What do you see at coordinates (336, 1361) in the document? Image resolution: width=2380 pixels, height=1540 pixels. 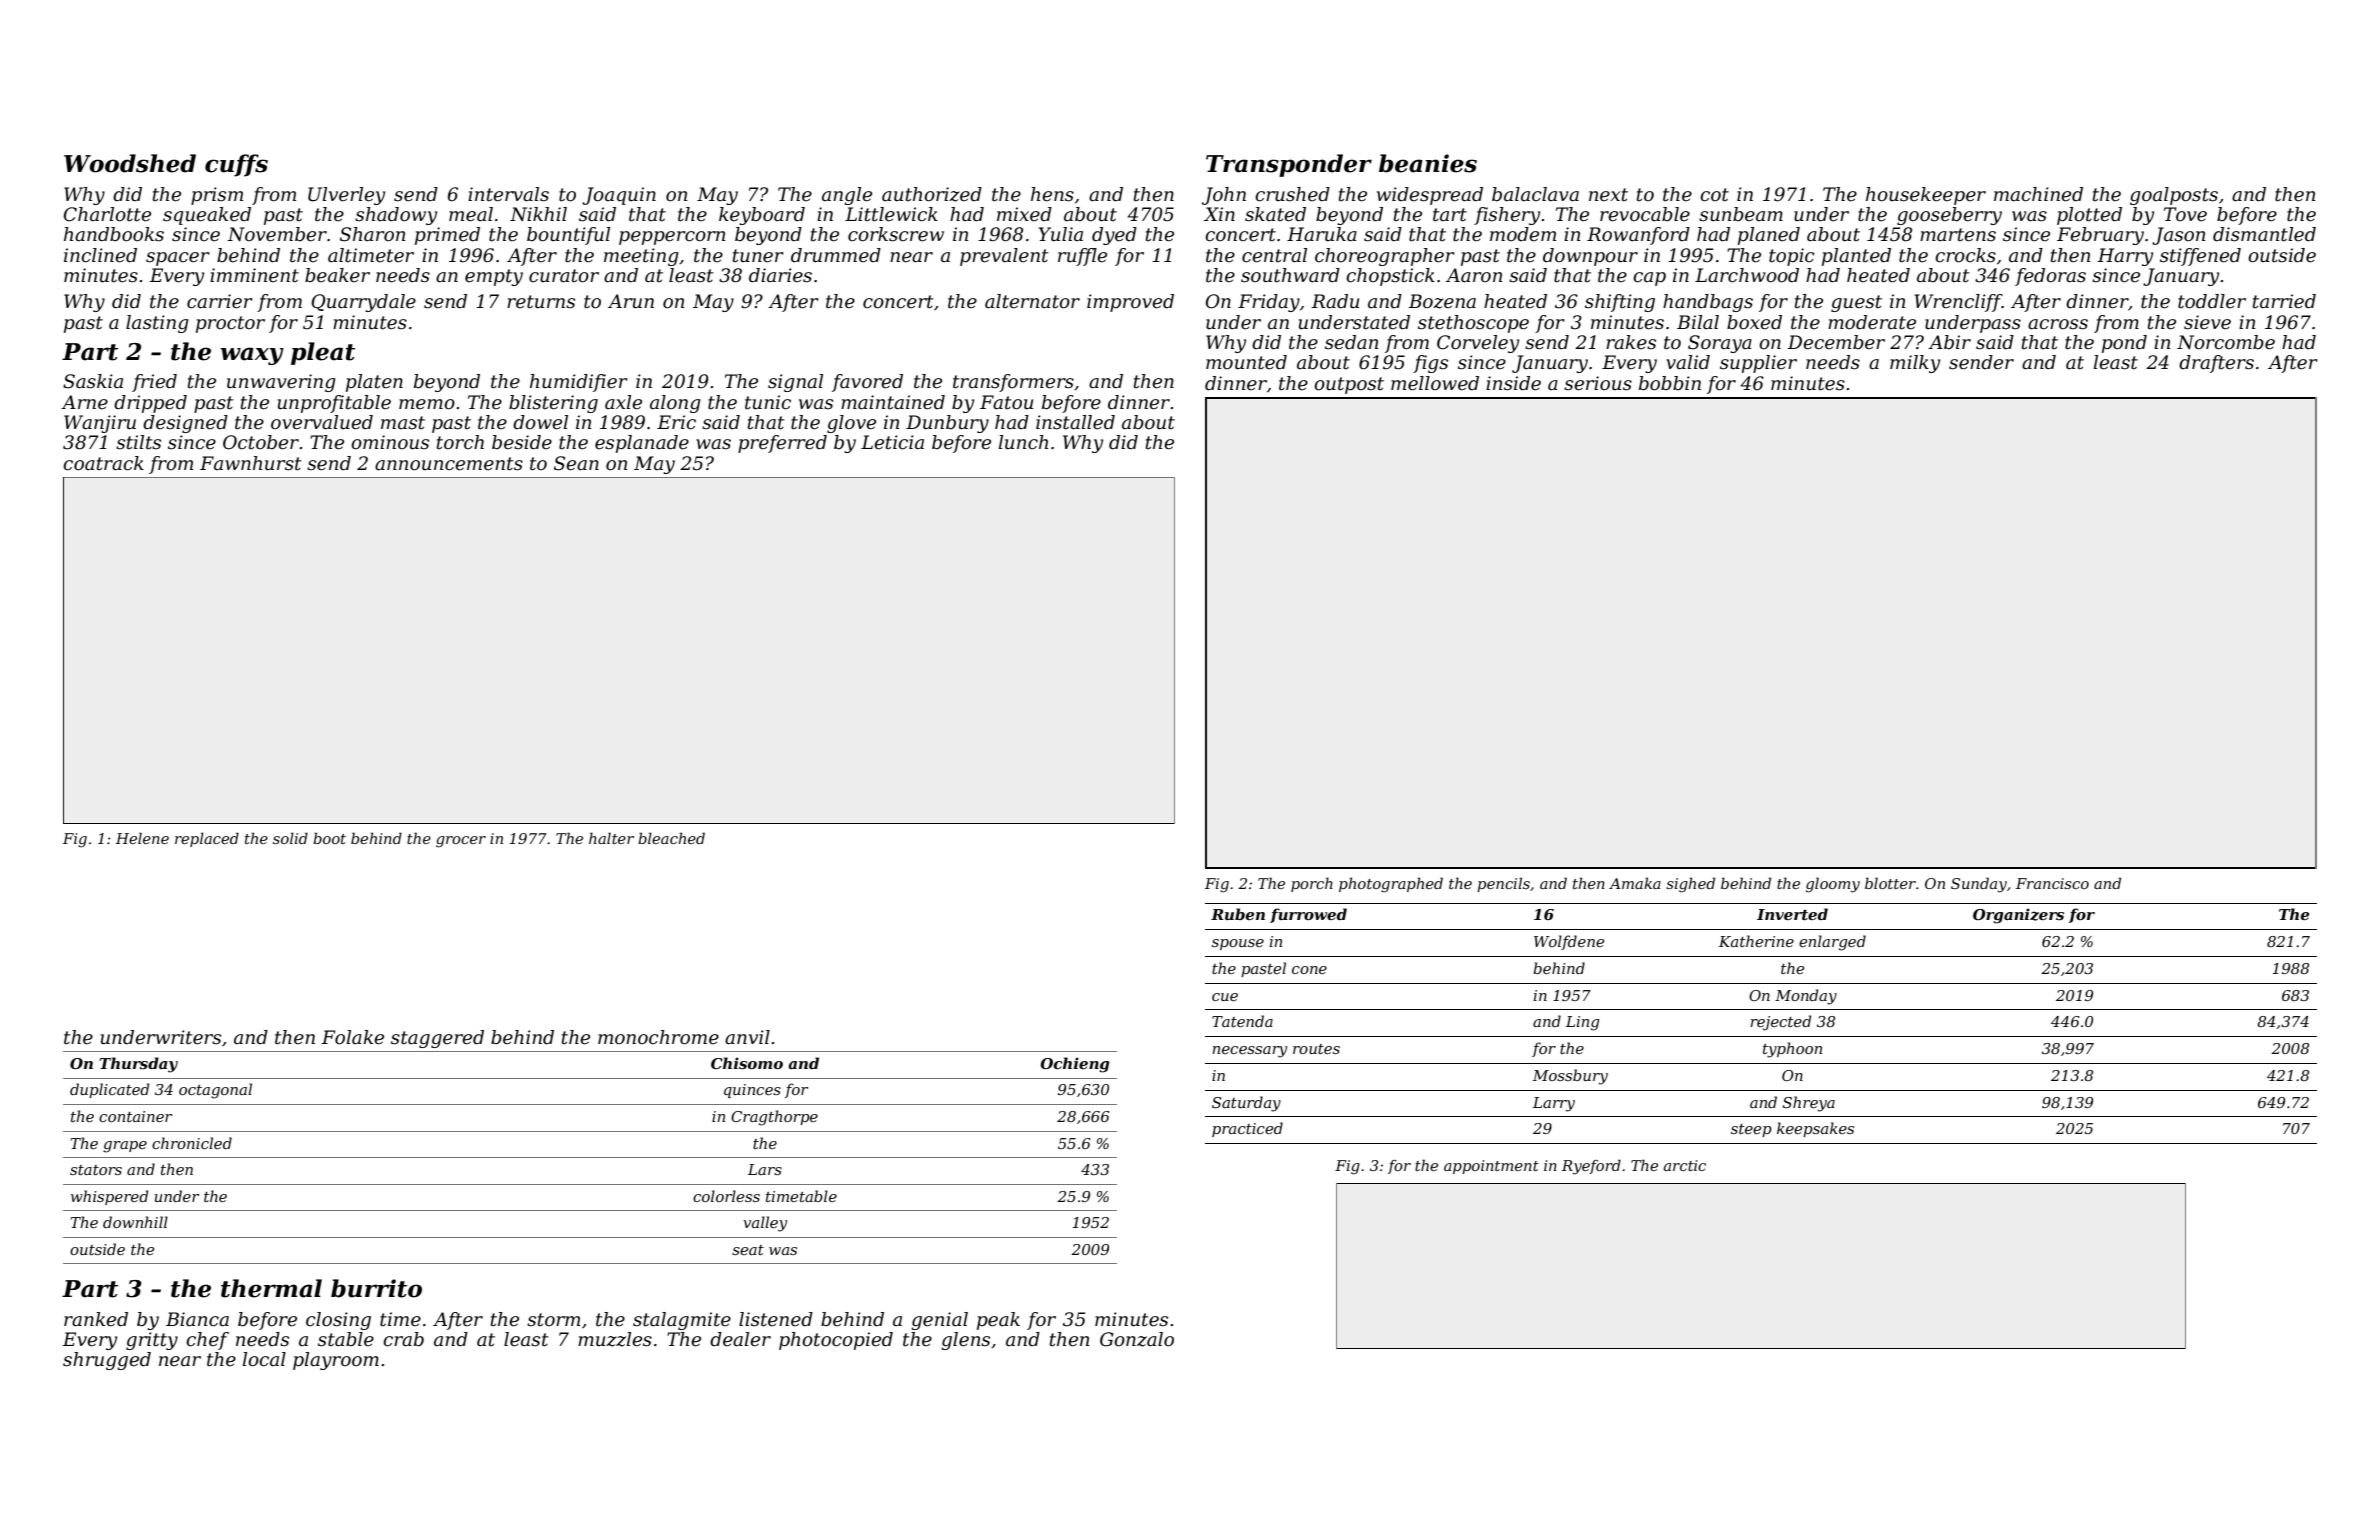 I see `playroom` at bounding box center [336, 1361].
